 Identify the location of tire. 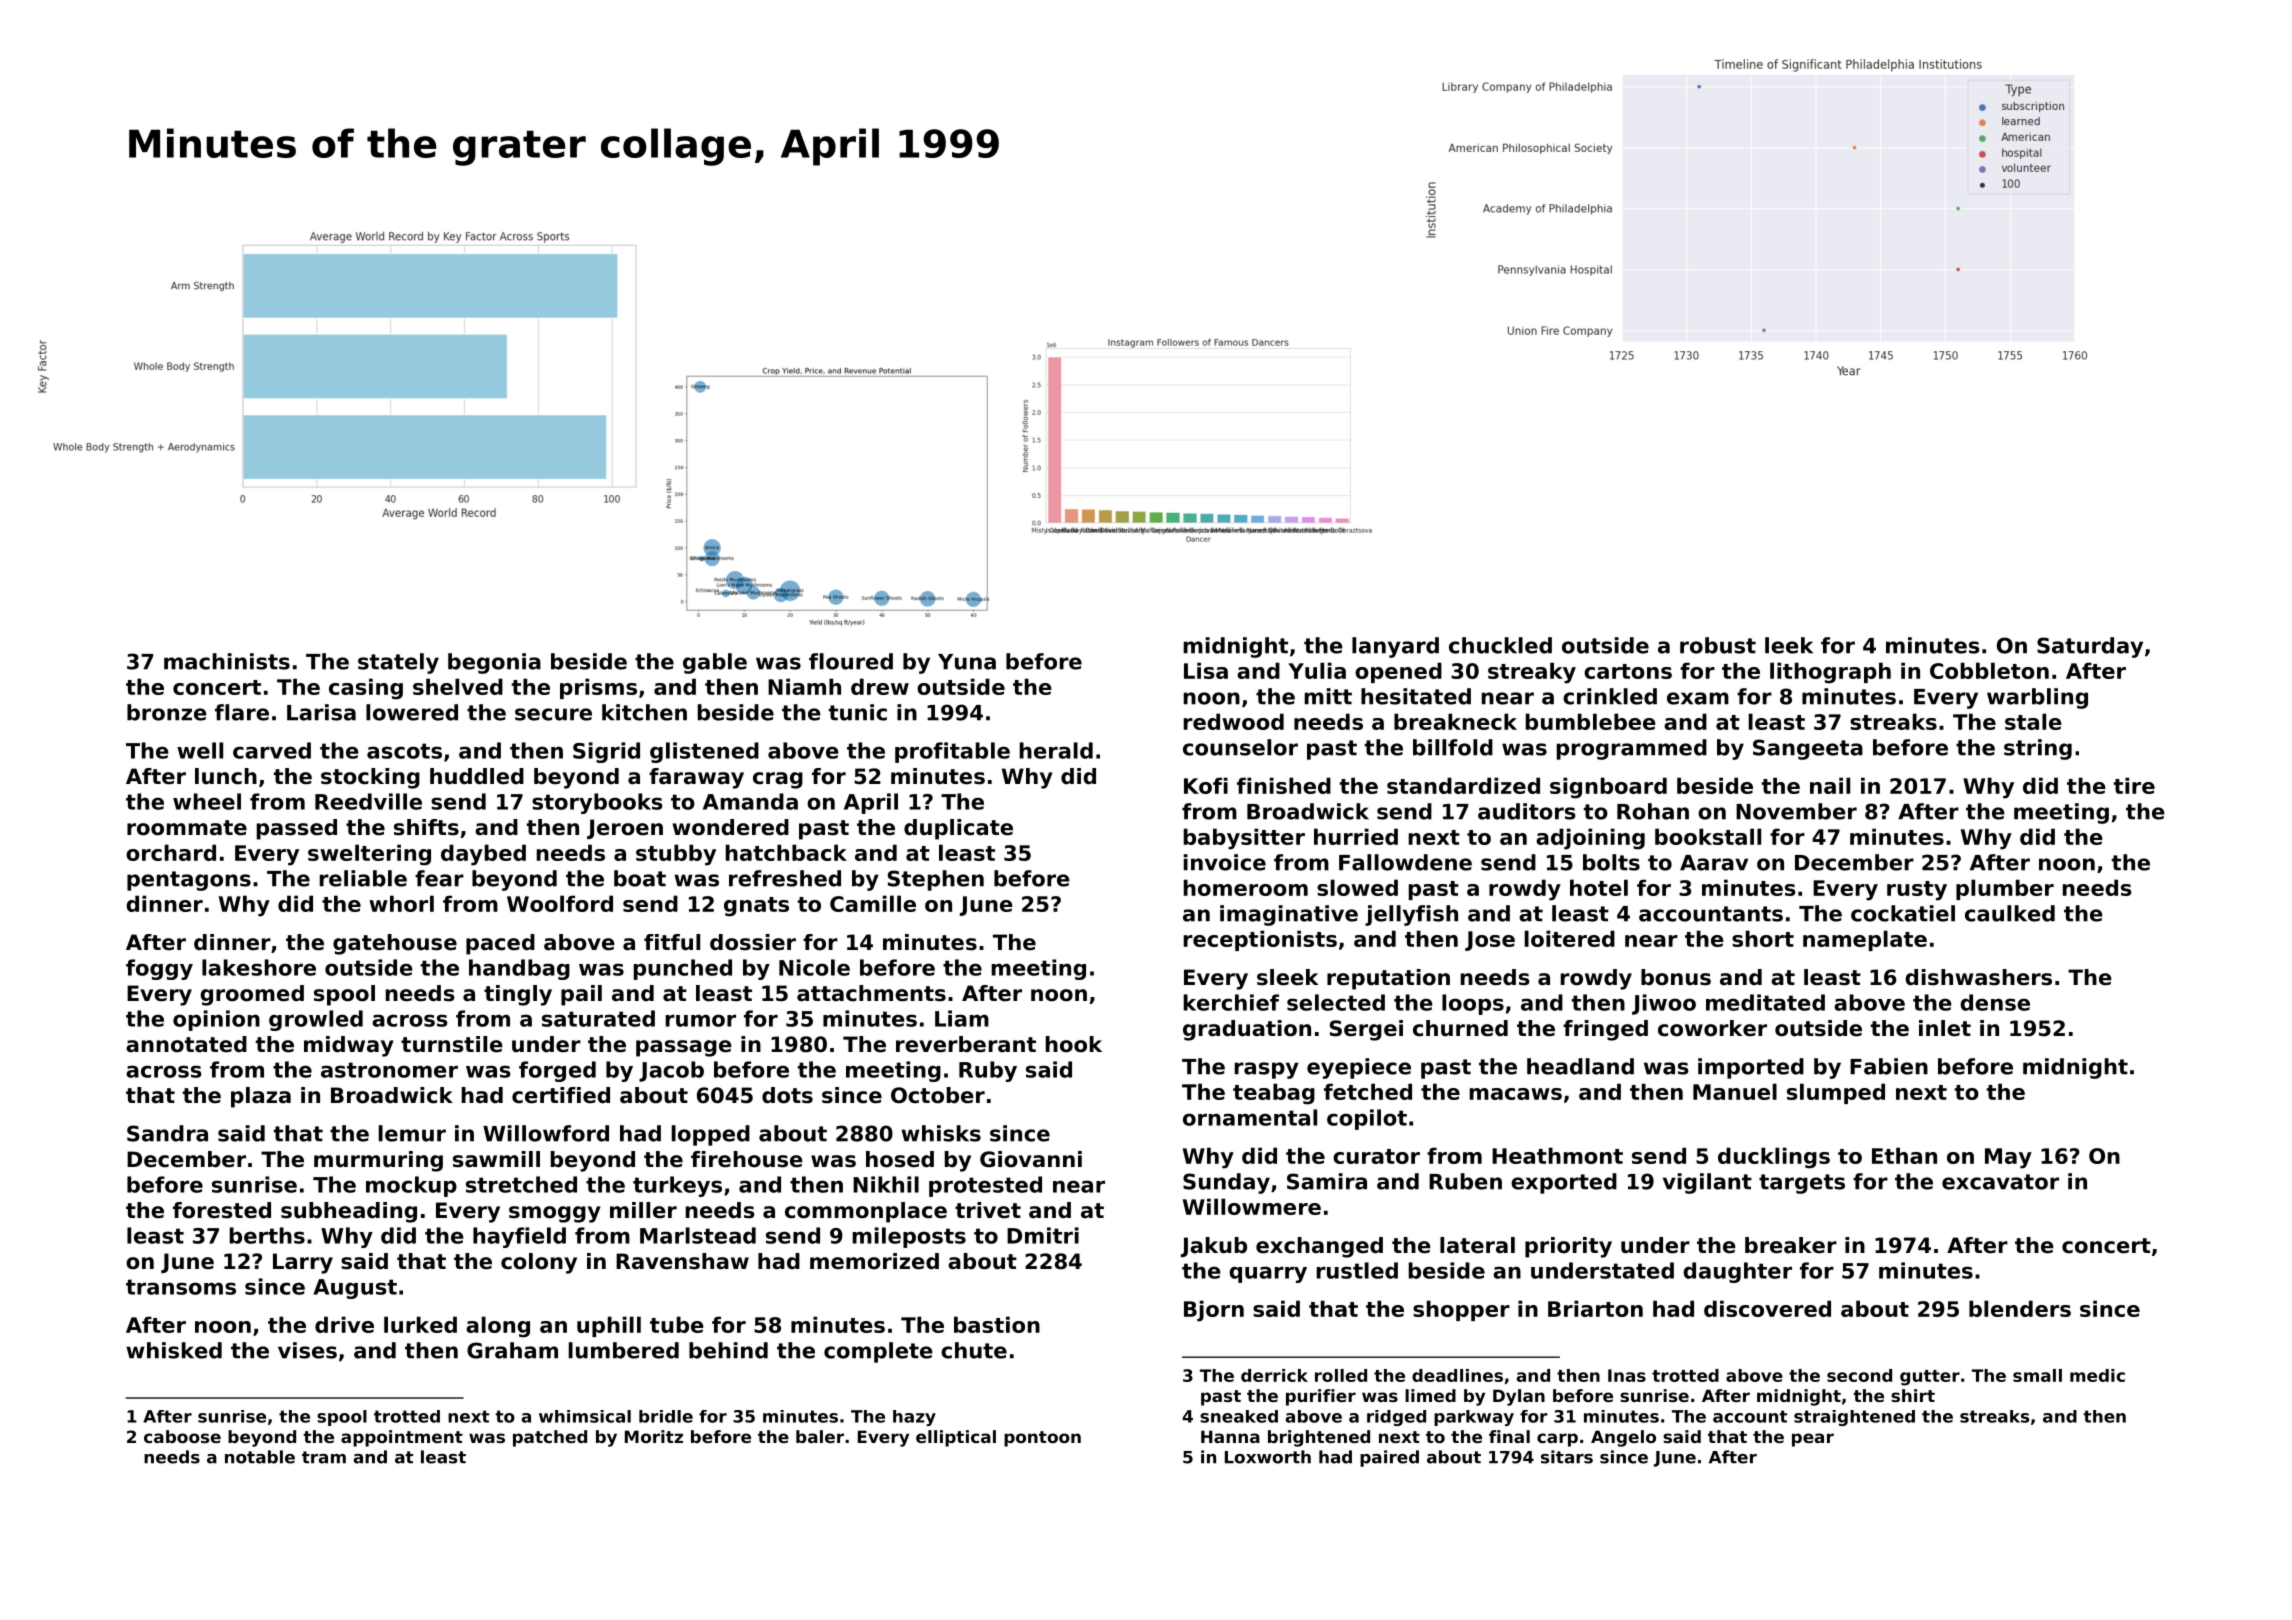
(2134, 785).
